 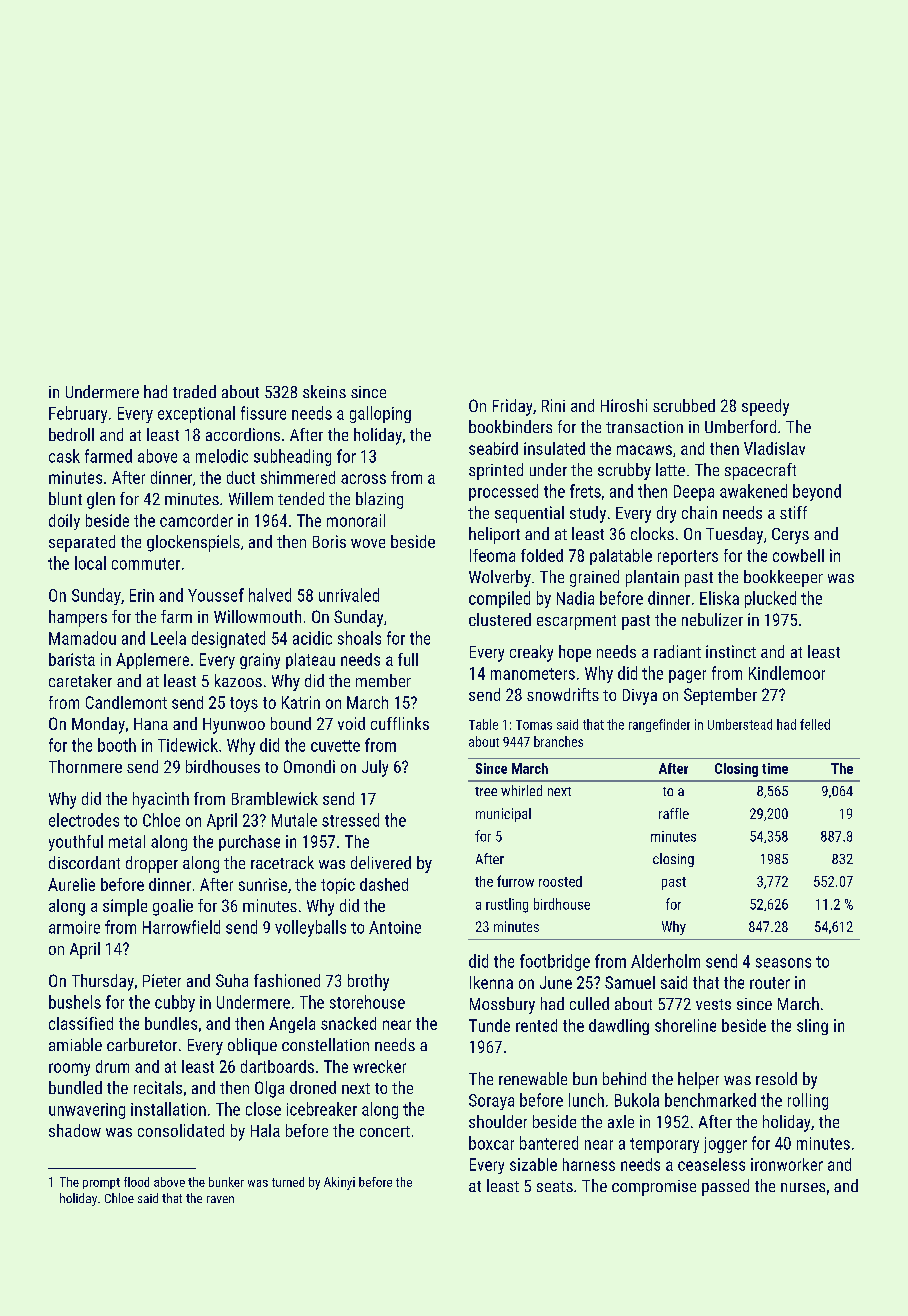 I want to click on resold, so click(x=776, y=1078).
